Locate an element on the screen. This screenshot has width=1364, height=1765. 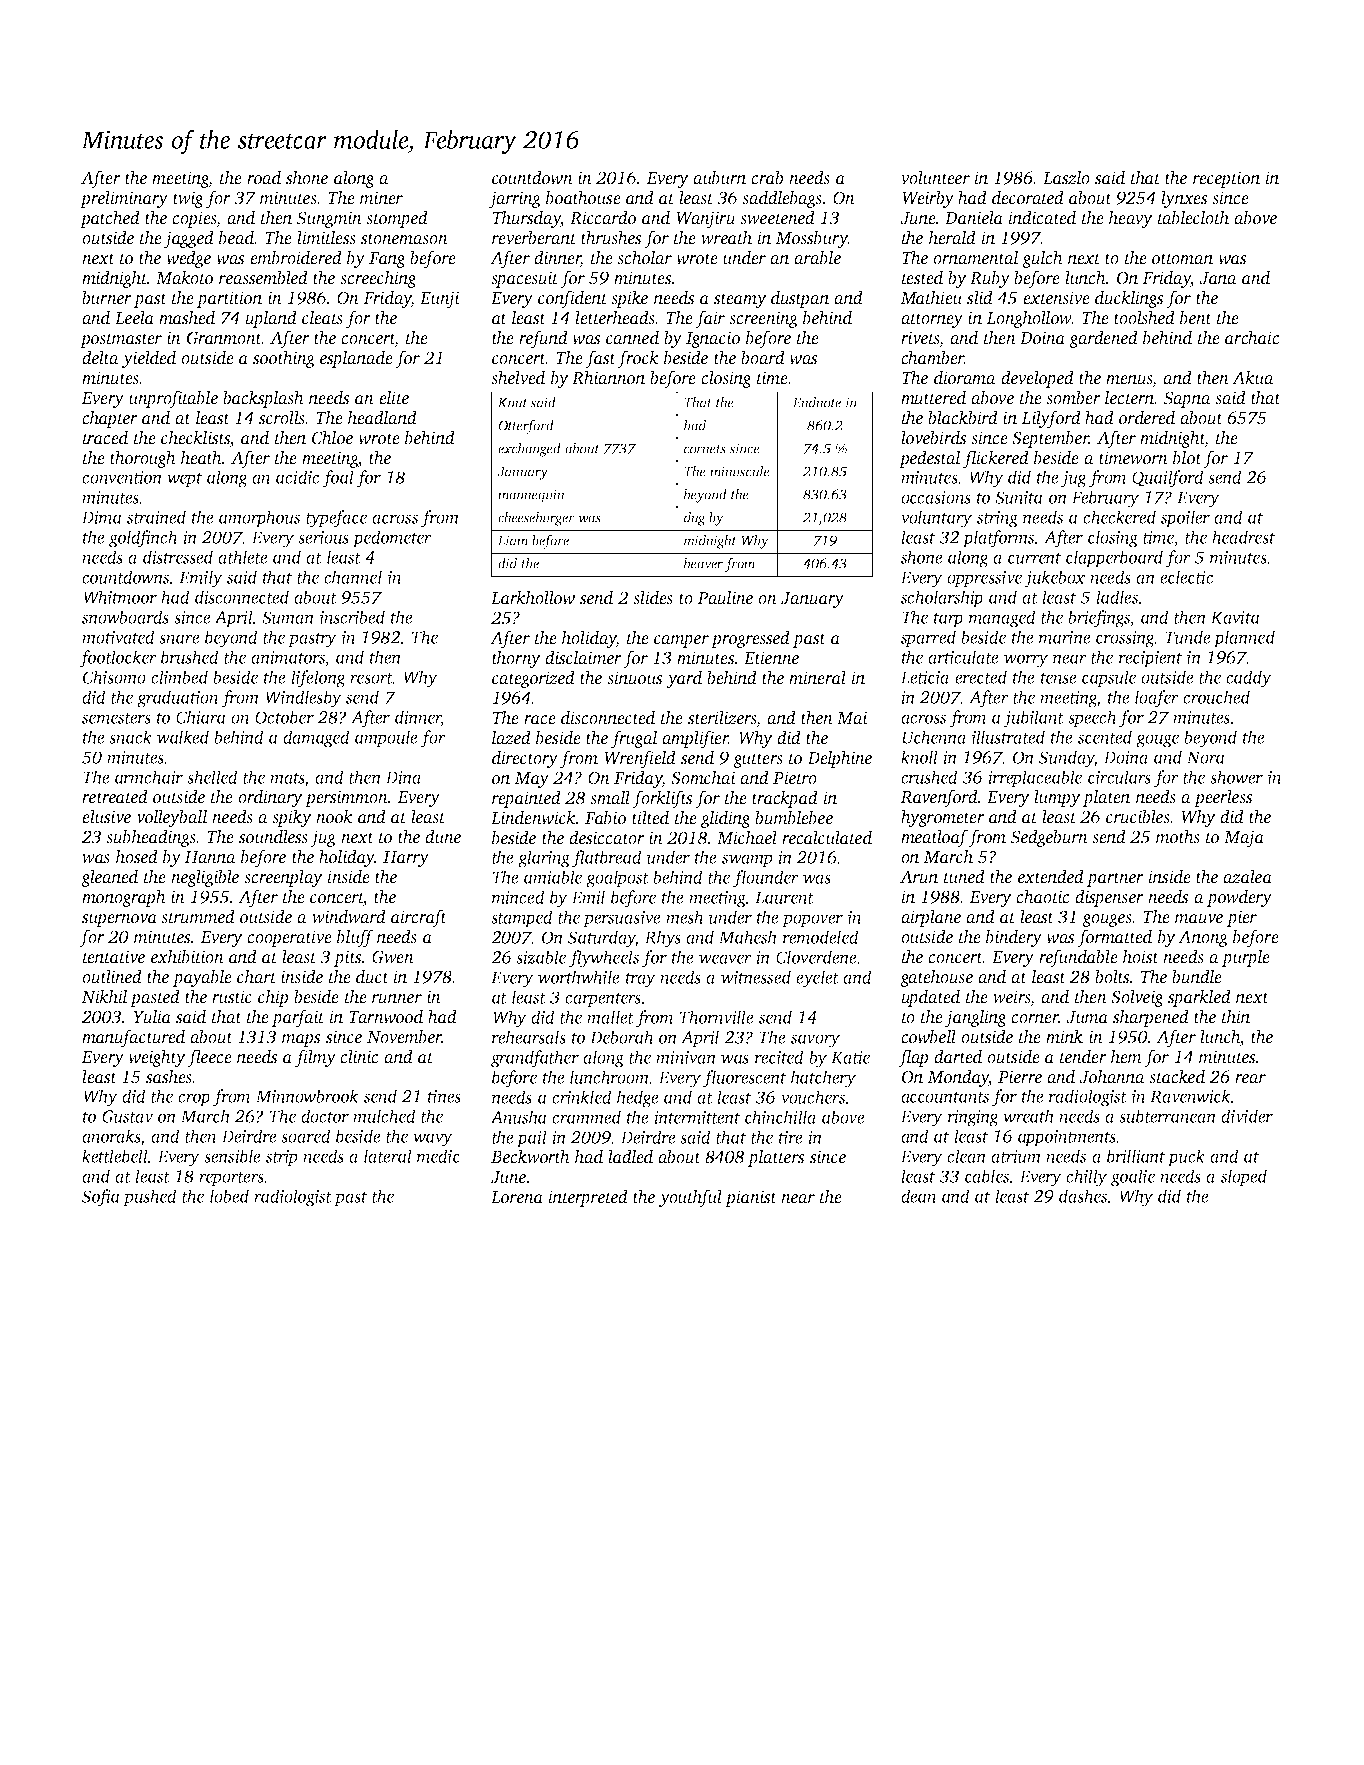
esplanade is located at coordinates (356, 359).
